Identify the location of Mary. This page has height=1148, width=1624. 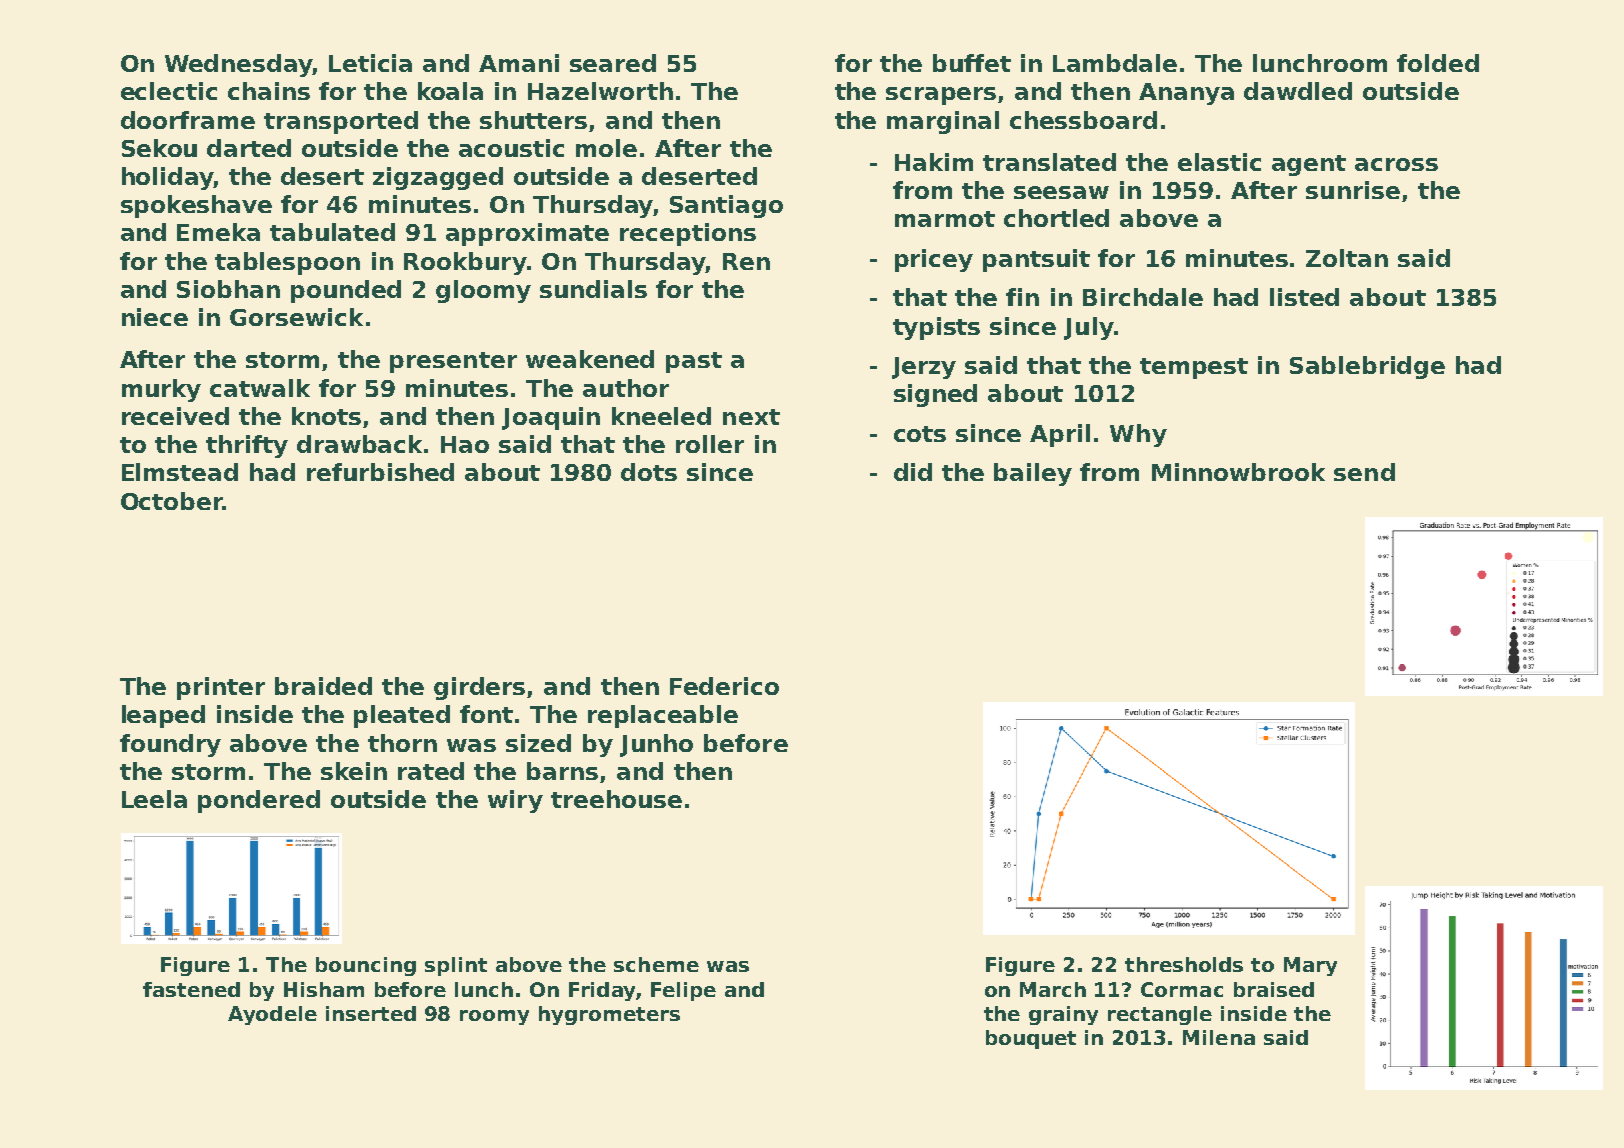
(1310, 966).
